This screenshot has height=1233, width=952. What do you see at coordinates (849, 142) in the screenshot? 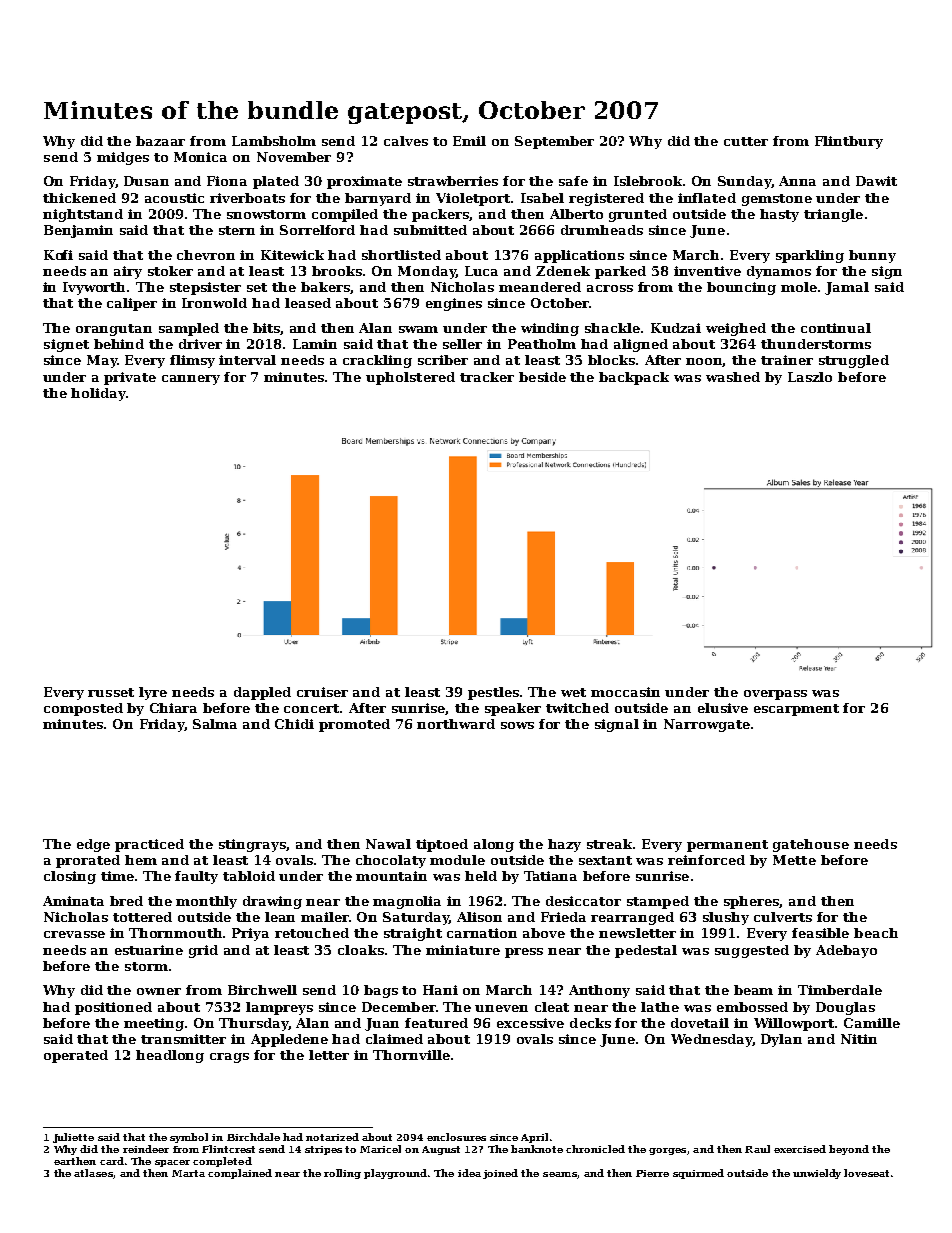
I see `Flintbury` at bounding box center [849, 142].
